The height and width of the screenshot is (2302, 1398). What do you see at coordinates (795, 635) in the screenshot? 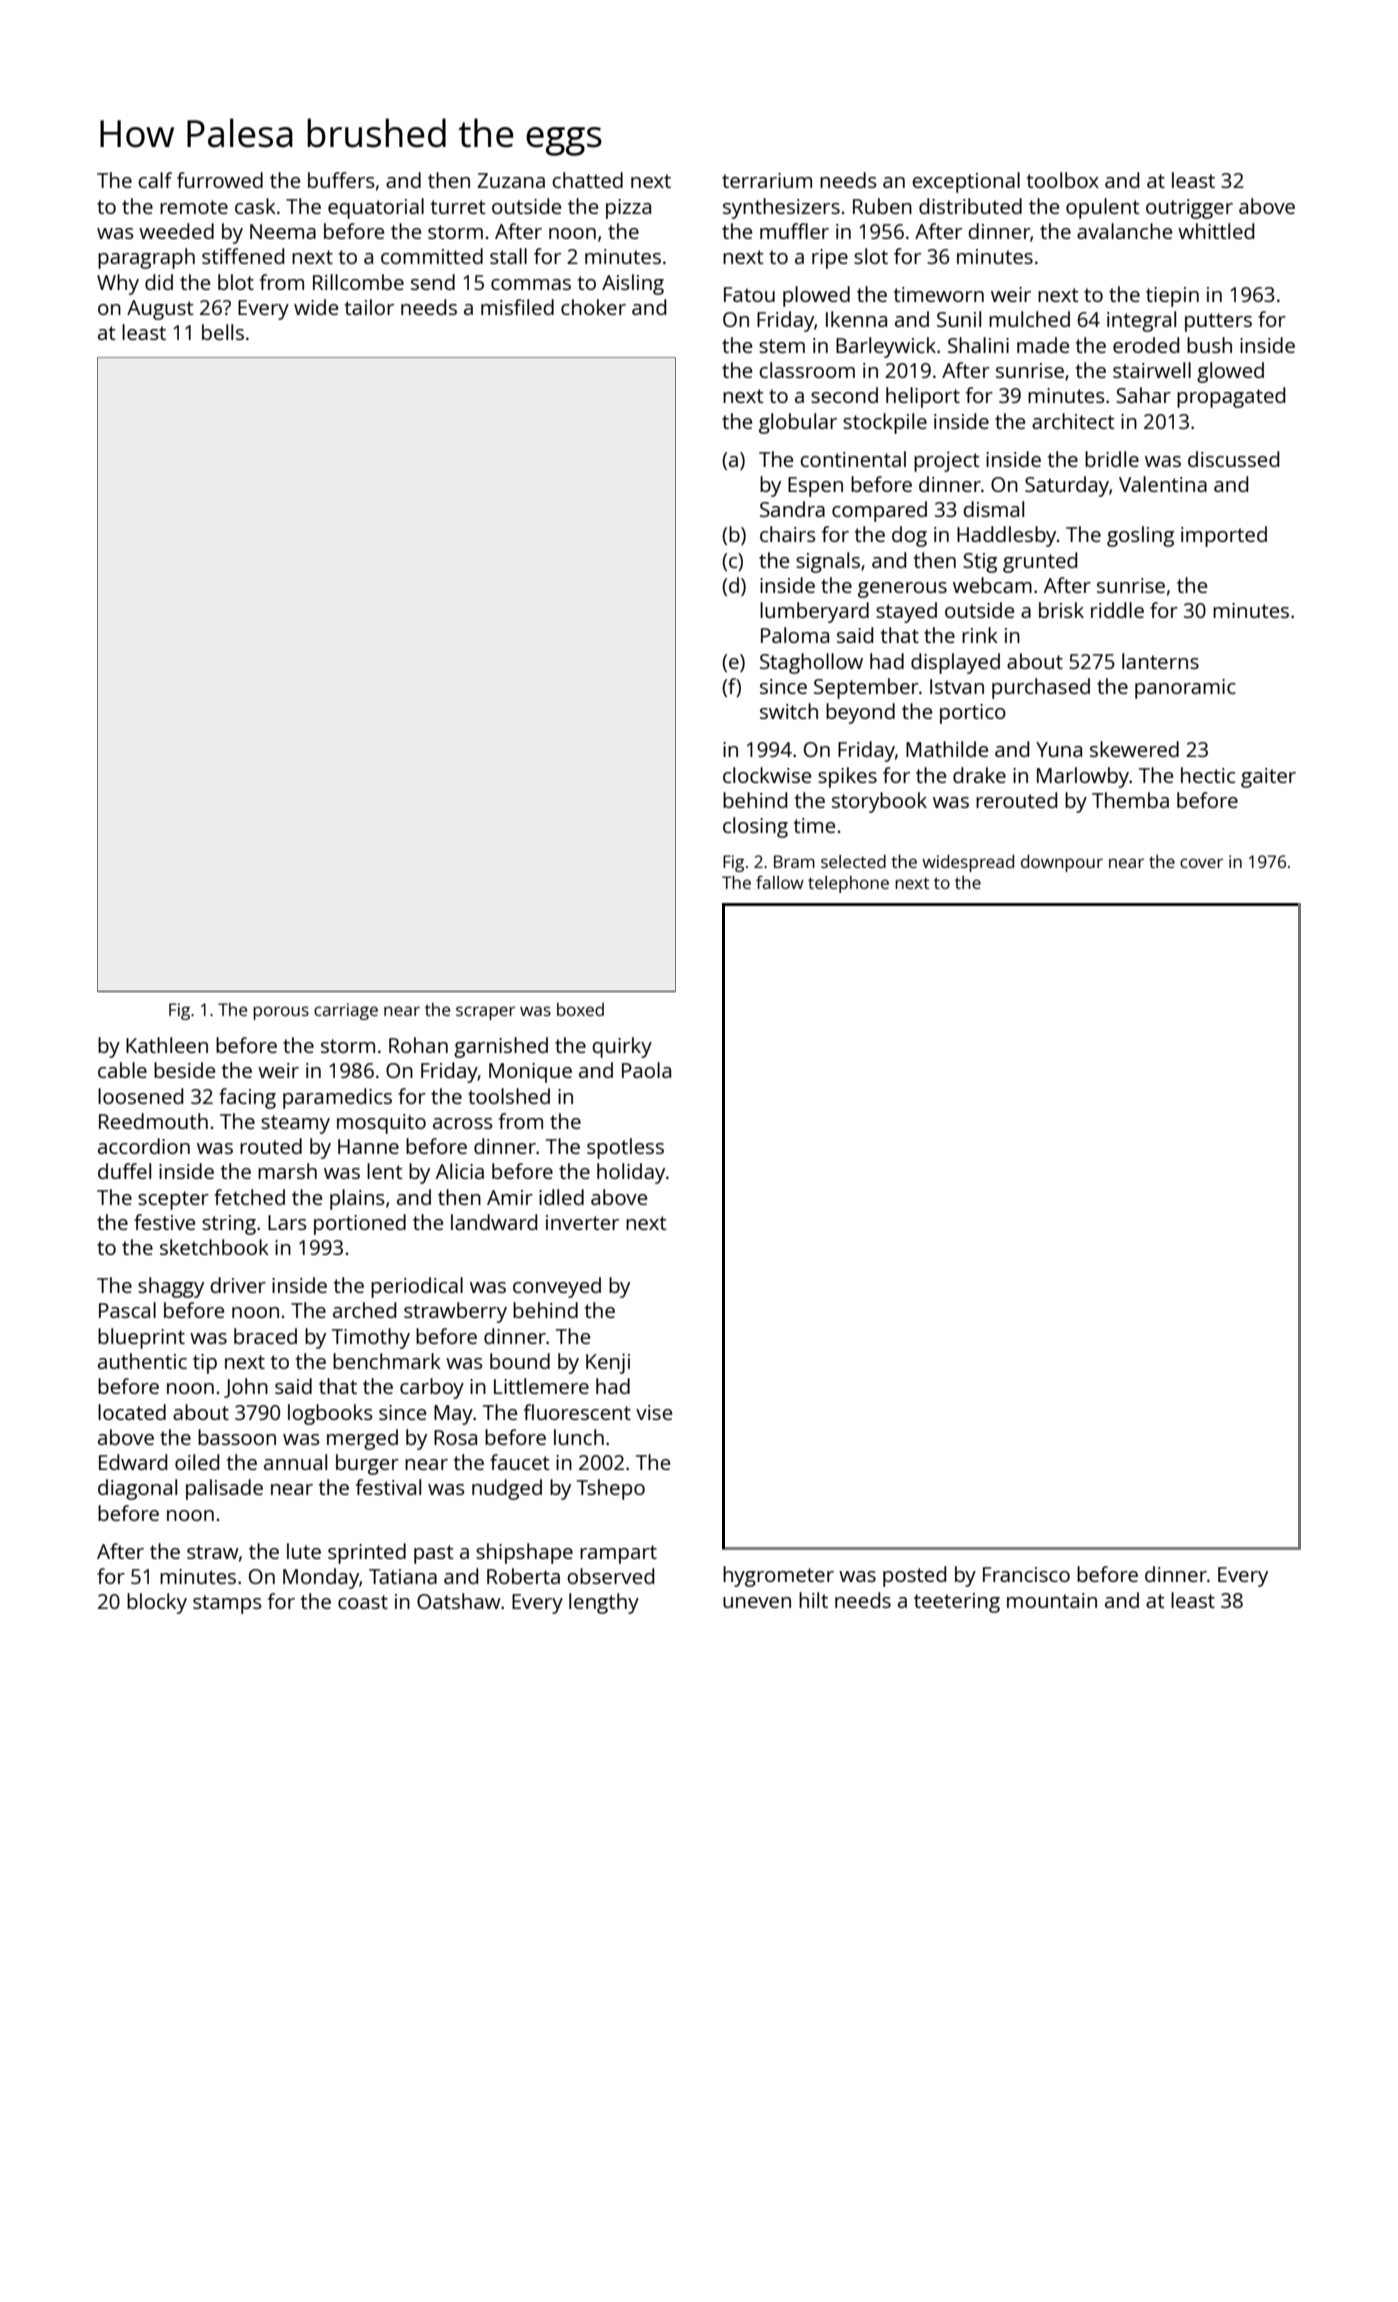
I see `Paloma` at bounding box center [795, 635].
